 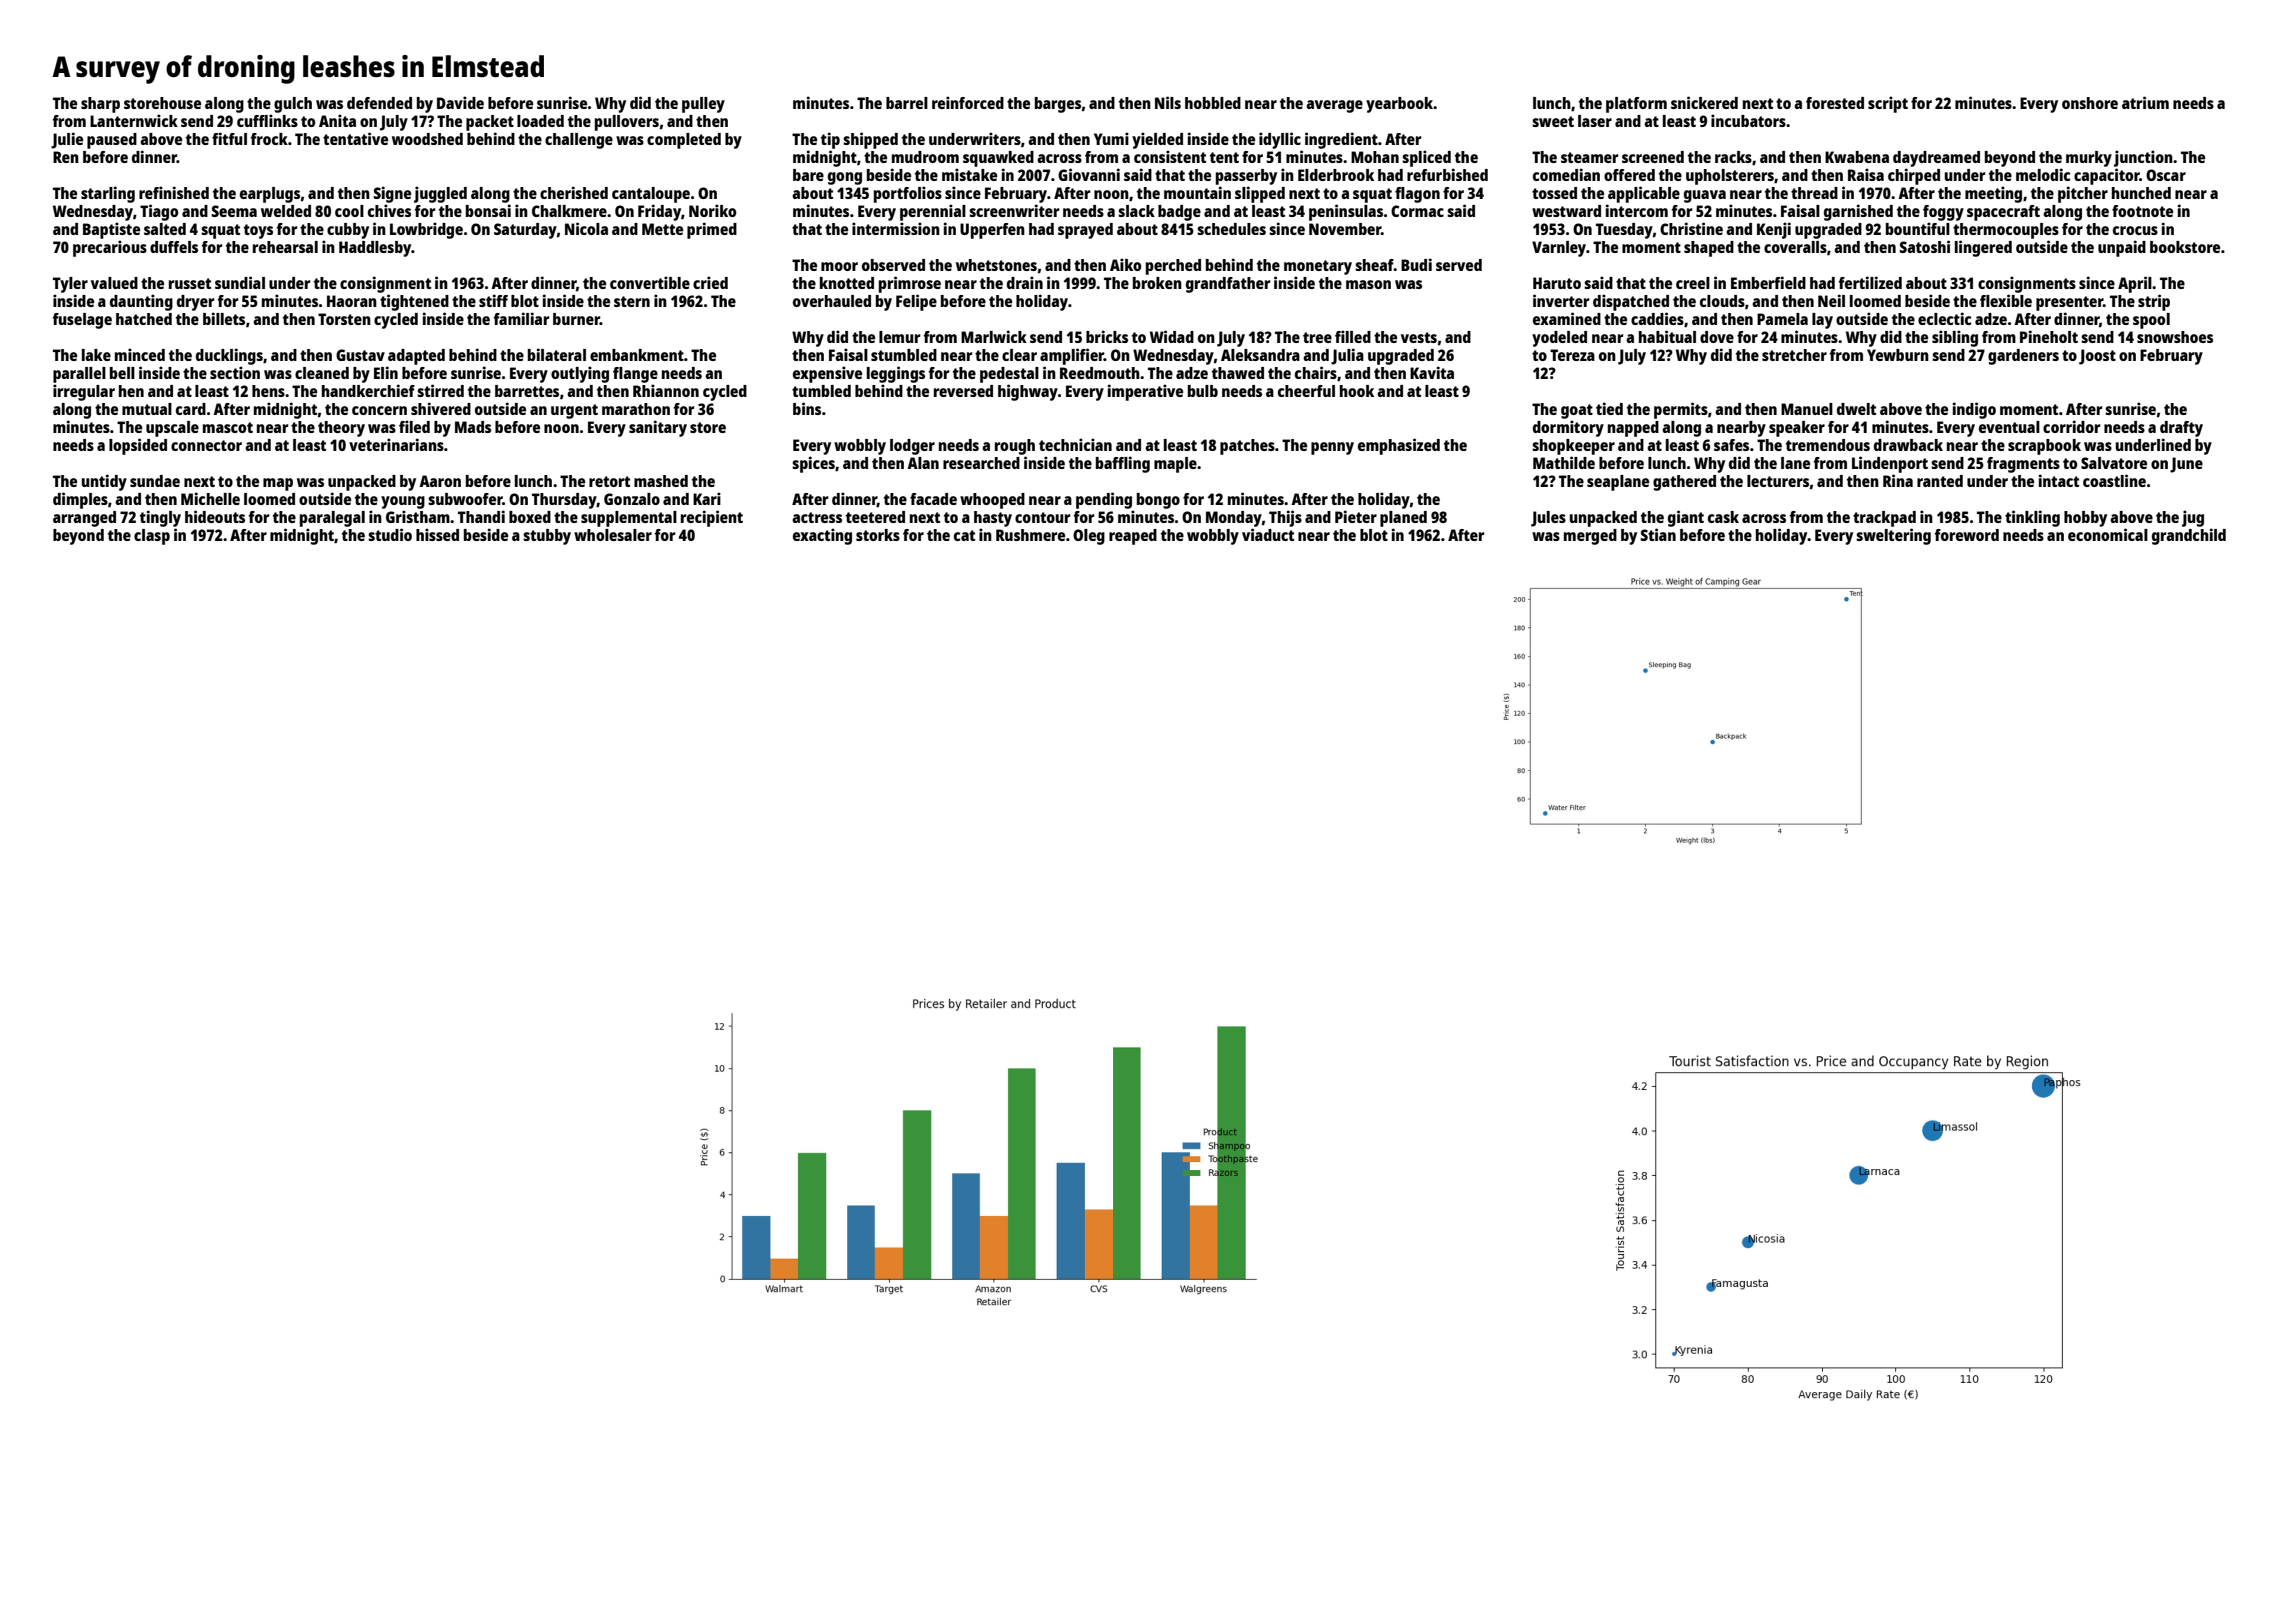 What do you see at coordinates (907, 103) in the screenshot?
I see `barrel` at bounding box center [907, 103].
